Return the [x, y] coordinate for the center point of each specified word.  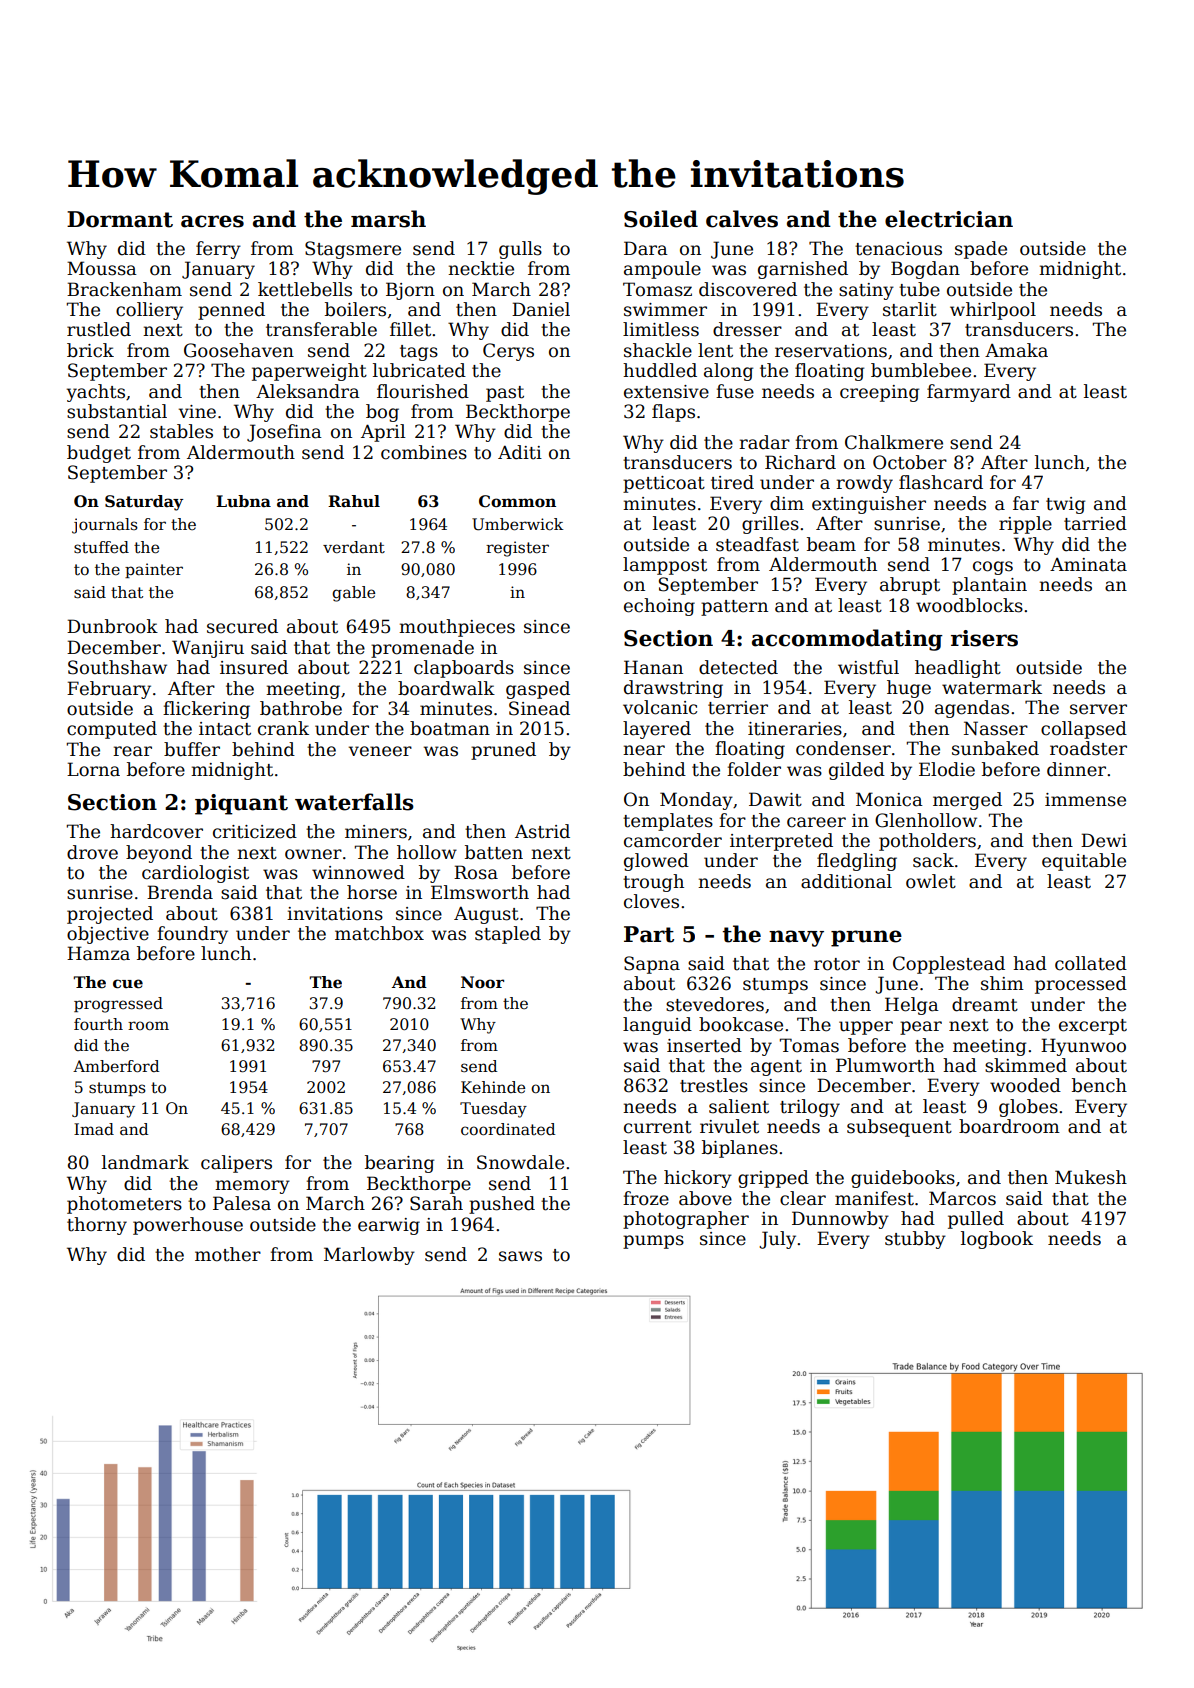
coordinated [508, 1129]
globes [1028, 1108]
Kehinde [493, 1087]
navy [796, 938]
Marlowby [369, 1256]
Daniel [541, 309]
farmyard [969, 393]
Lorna [93, 769]
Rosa [476, 872]
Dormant [120, 219]
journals [105, 526]
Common [517, 501]
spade [981, 250]
